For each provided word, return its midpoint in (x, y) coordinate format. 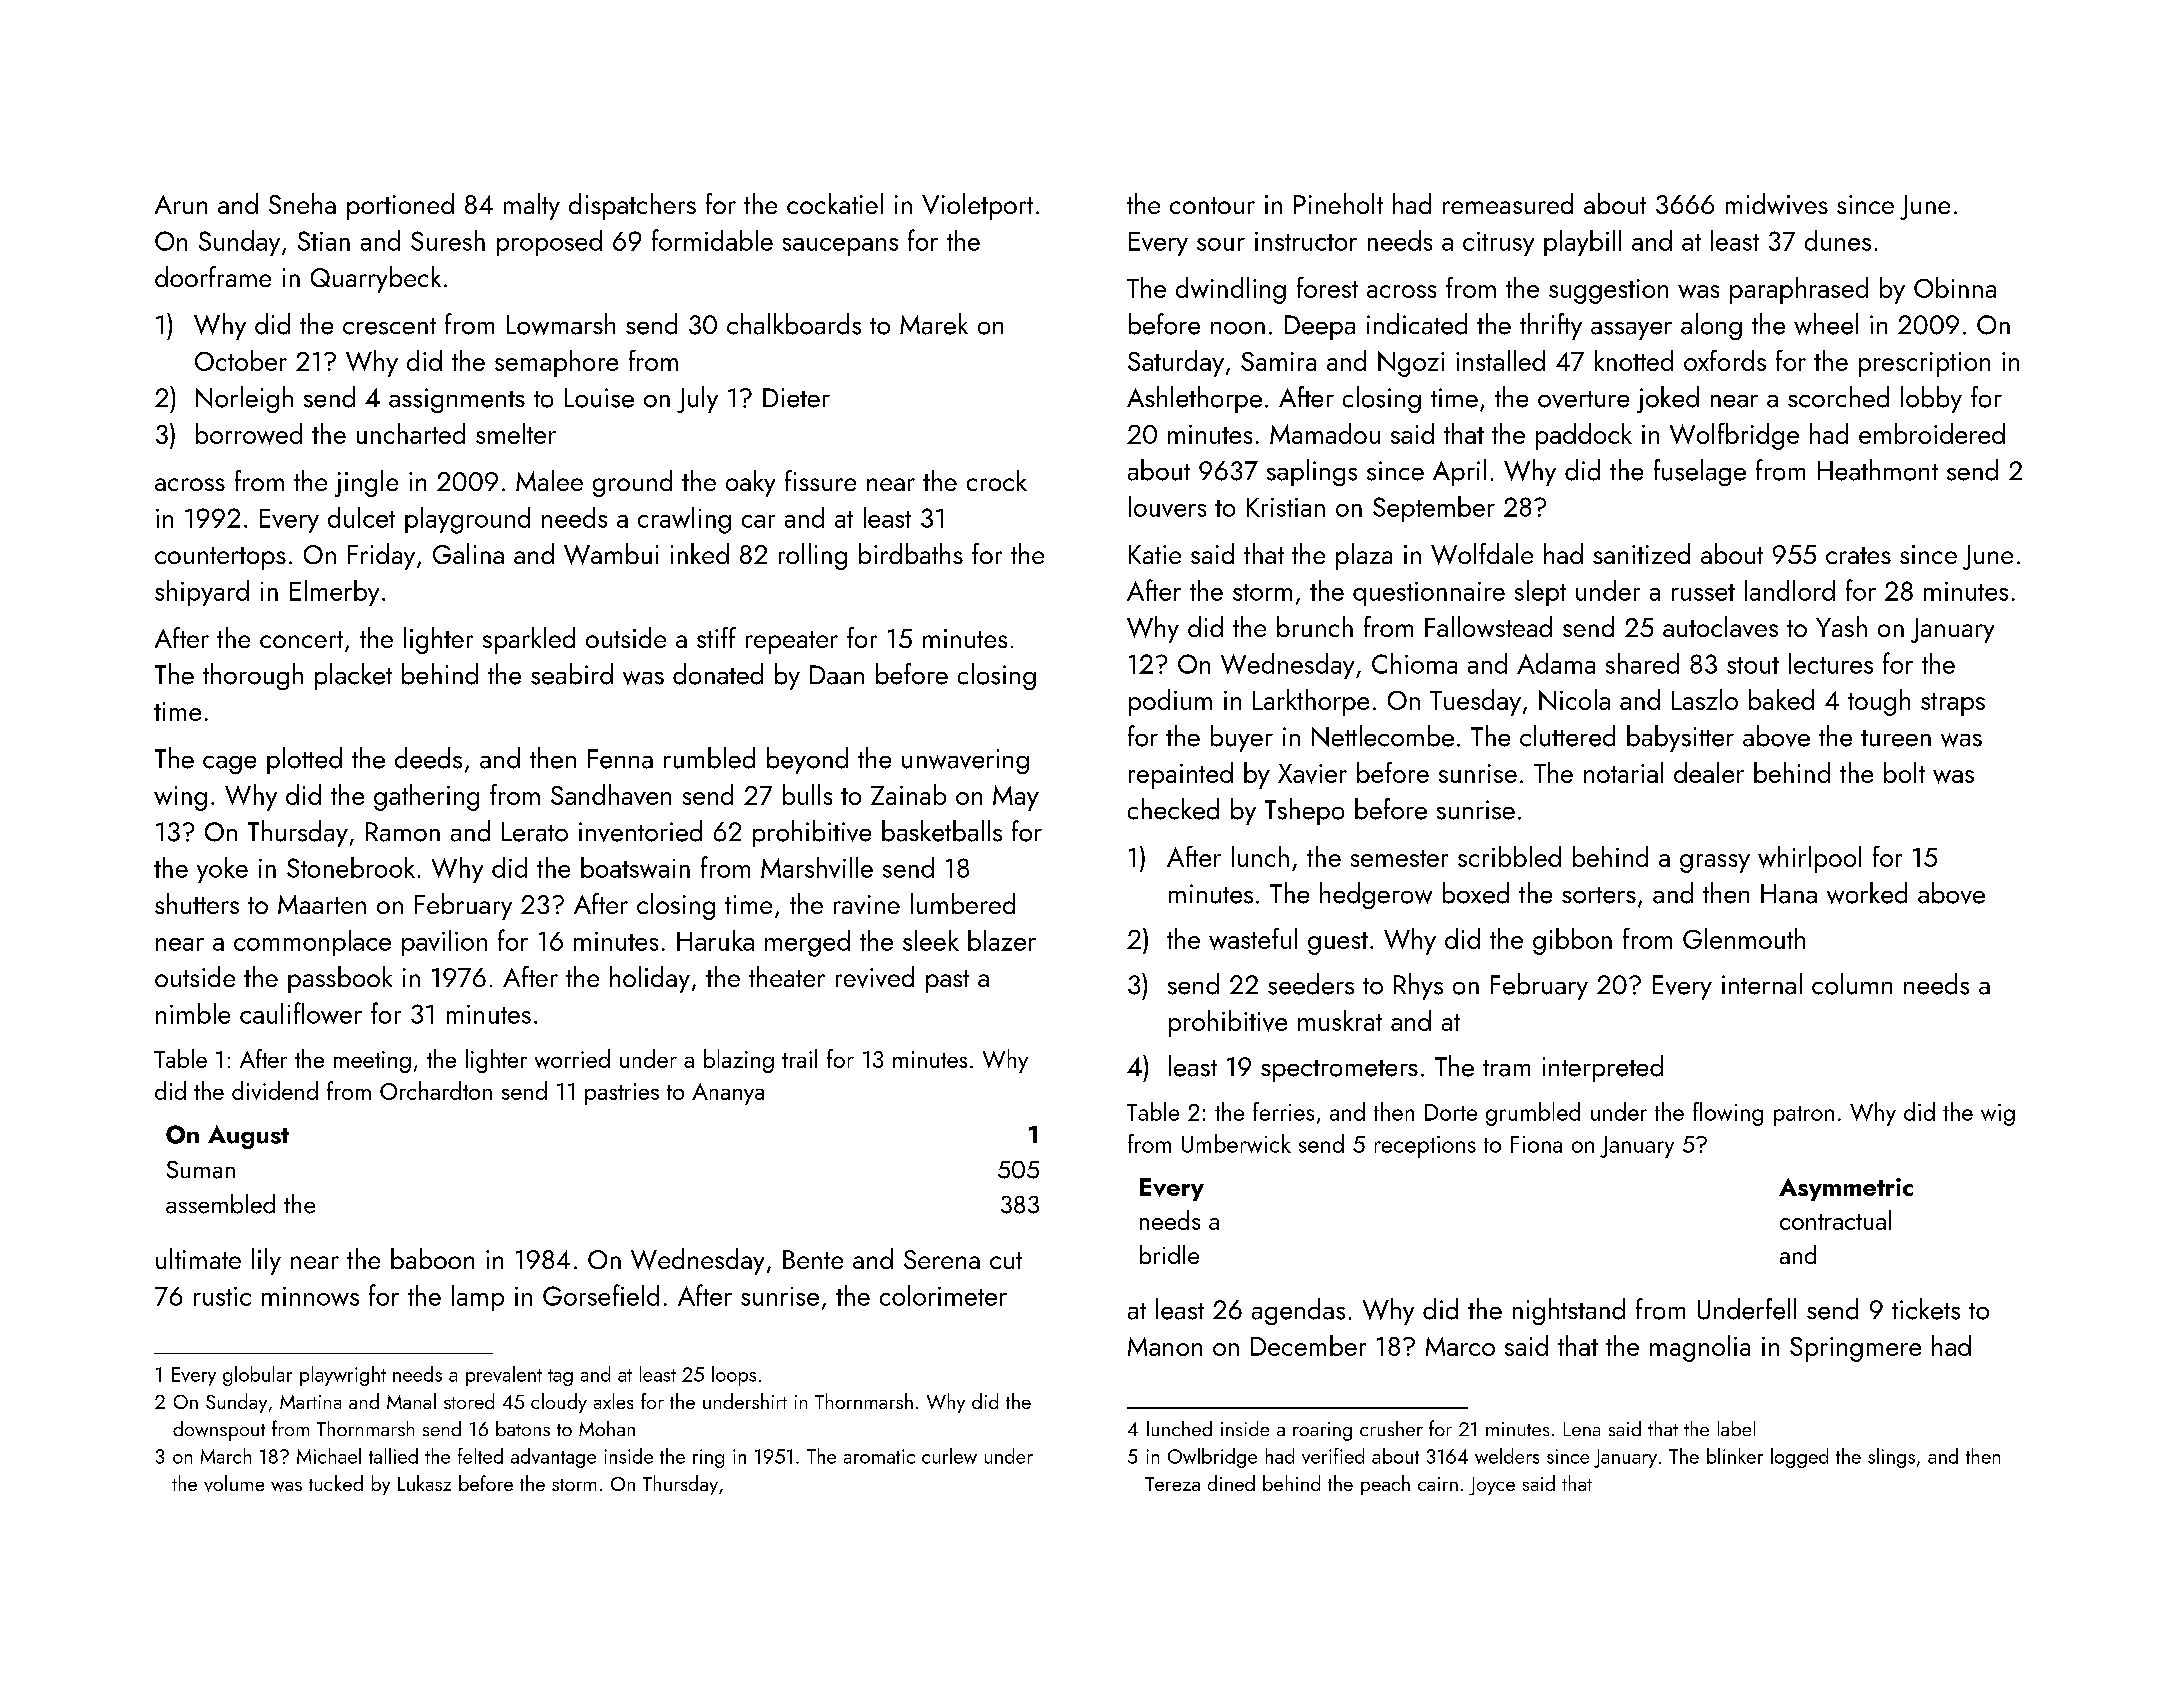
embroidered (1932, 433)
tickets (1926, 1309)
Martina (310, 1402)
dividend (275, 1090)
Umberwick (1236, 1143)
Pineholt (1338, 203)
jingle (366, 483)
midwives (1777, 204)
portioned (400, 206)
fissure (820, 480)
